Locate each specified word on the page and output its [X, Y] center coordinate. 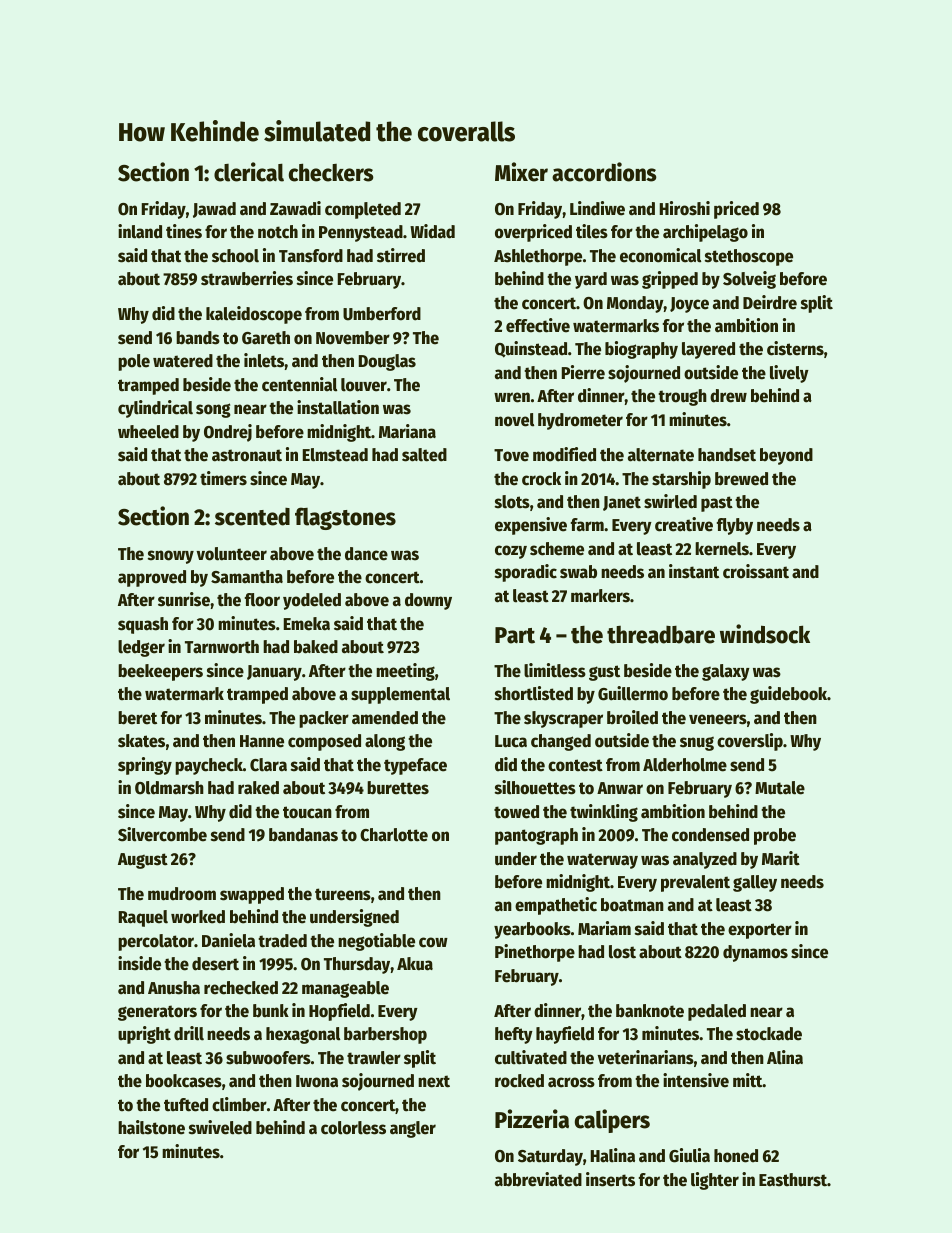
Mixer [521, 172]
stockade [769, 1034]
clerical [249, 172]
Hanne [262, 741]
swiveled [220, 1127]
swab [578, 572]
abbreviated [538, 1179]
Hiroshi [685, 208]
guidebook [788, 695]
